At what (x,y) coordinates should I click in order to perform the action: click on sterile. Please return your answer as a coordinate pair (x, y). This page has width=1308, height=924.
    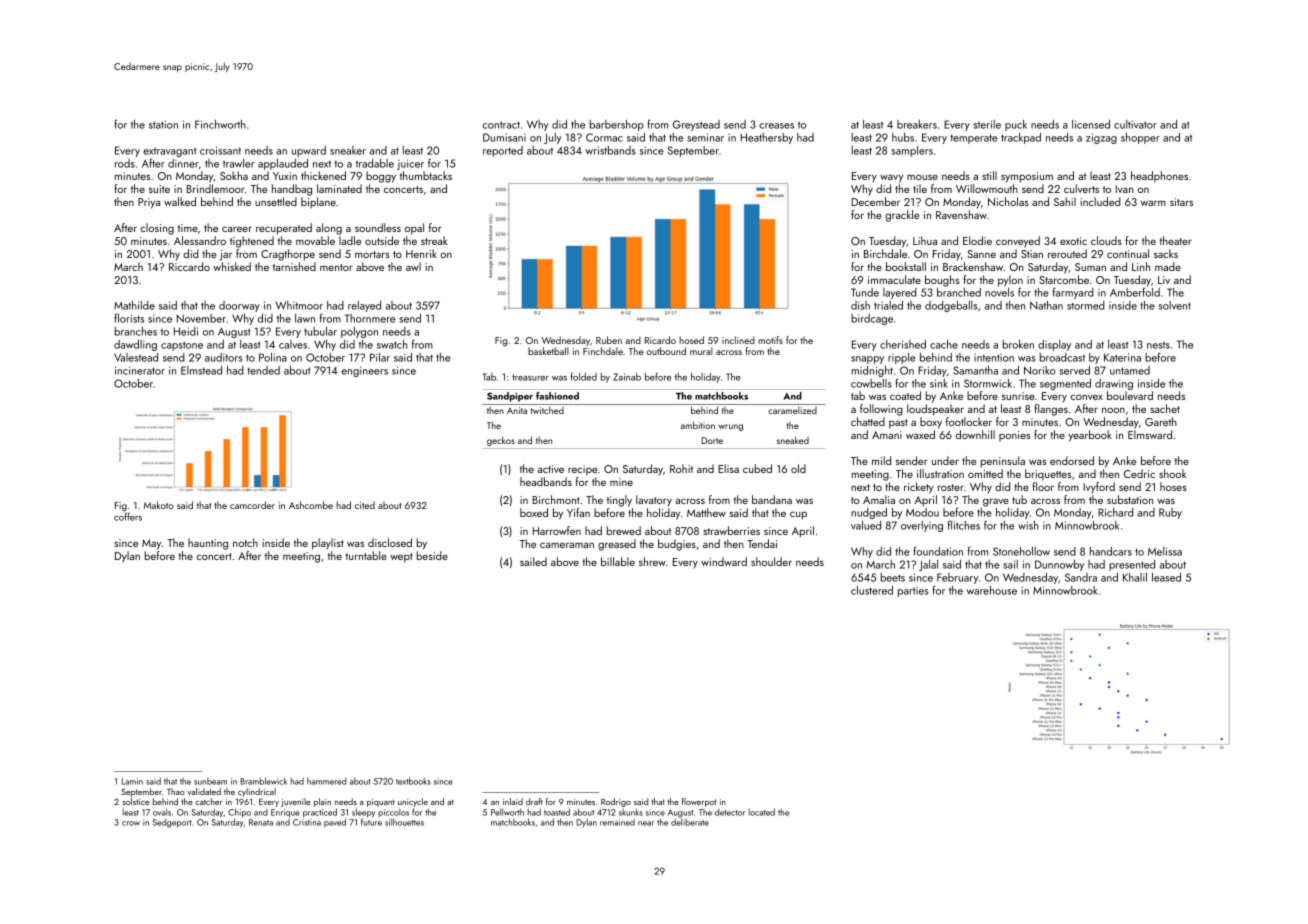
    Looking at the image, I should click on (987, 124).
